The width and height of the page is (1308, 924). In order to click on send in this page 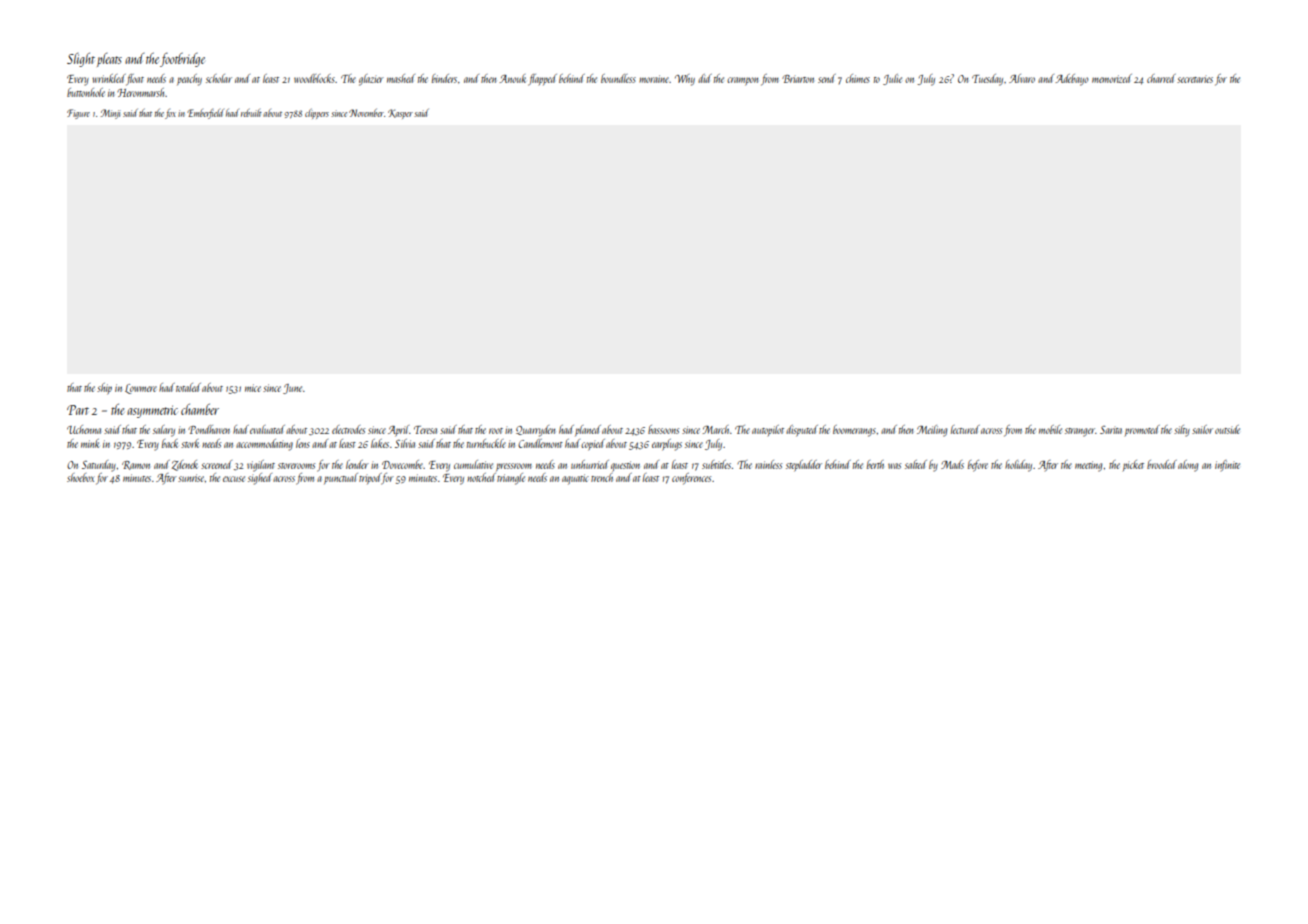, I will do `click(827, 78)`.
